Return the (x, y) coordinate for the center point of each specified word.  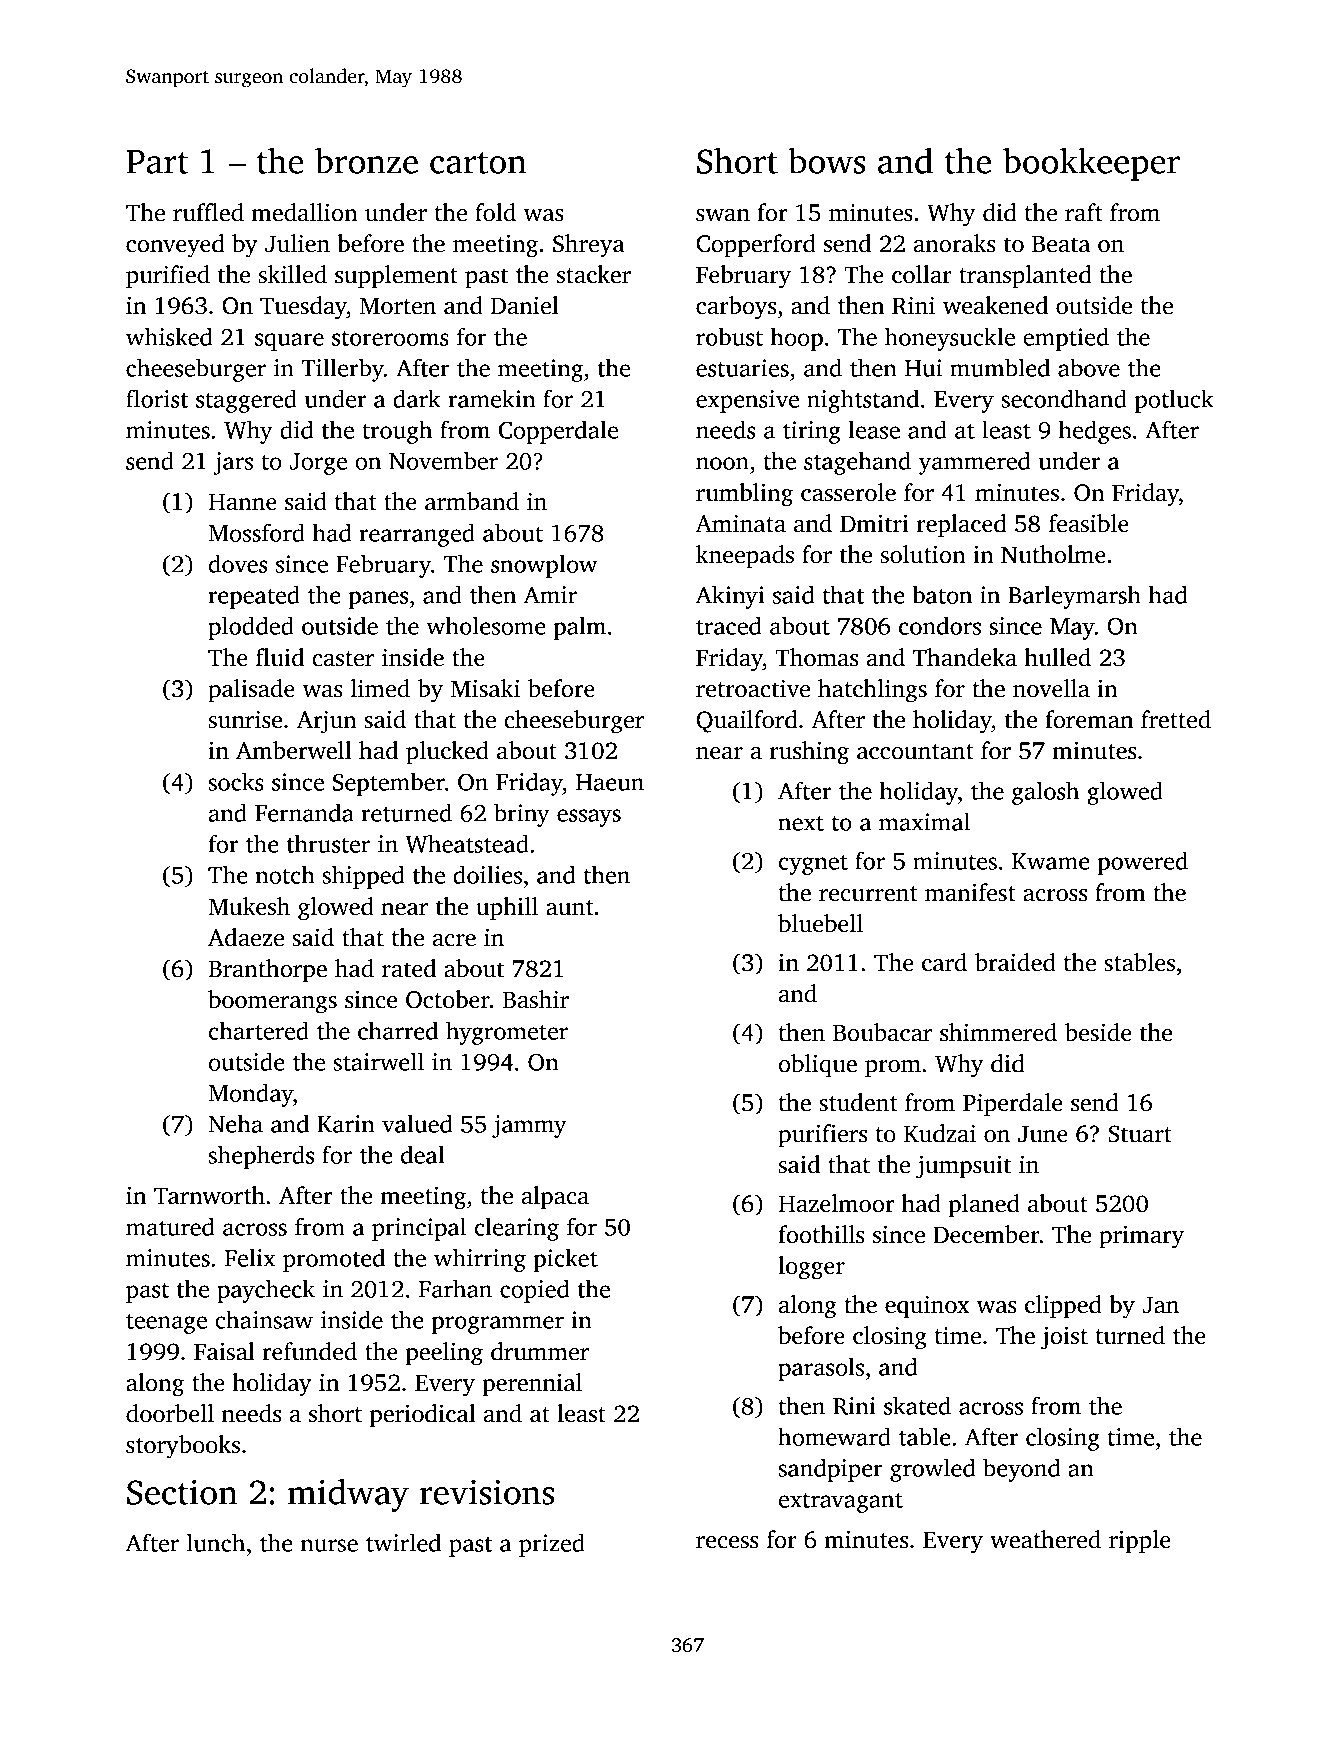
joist (1064, 1338)
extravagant (841, 1503)
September (389, 784)
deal (422, 1154)
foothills (821, 1234)
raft (1083, 212)
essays (589, 818)
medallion (305, 212)
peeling (444, 1354)
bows (827, 160)
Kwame (1051, 861)
